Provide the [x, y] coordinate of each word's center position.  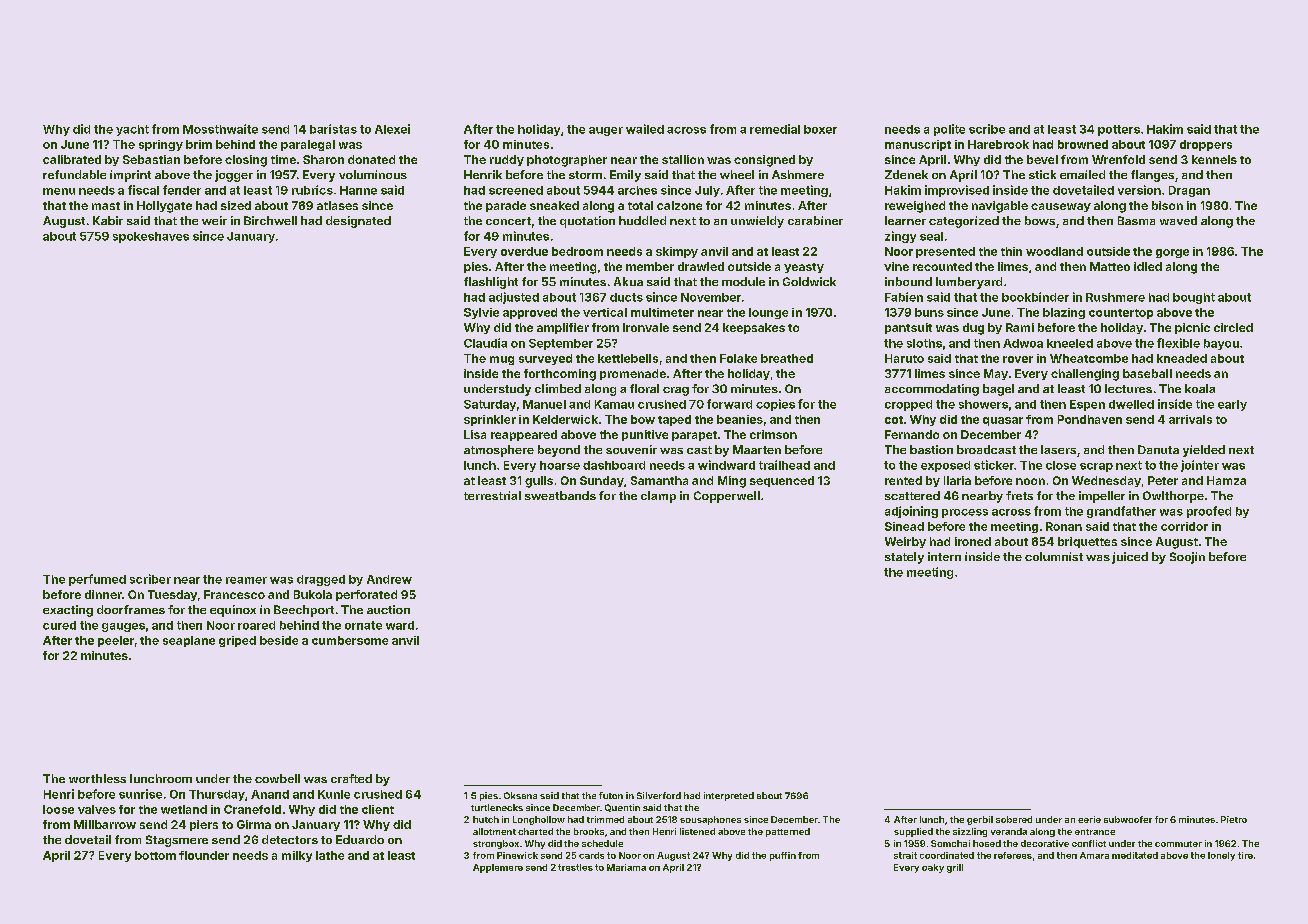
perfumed [97, 580]
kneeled [1070, 343]
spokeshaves [151, 237]
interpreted [729, 796]
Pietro [1234, 819]
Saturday [490, 405]
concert [508, 221]
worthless [97, 778]
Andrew [389, 579]
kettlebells [628, 358]
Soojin [1187, 558]
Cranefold [252, 809]
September [561, 344]
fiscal [143, 190]
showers [983, 404]
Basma [1136, 220]
